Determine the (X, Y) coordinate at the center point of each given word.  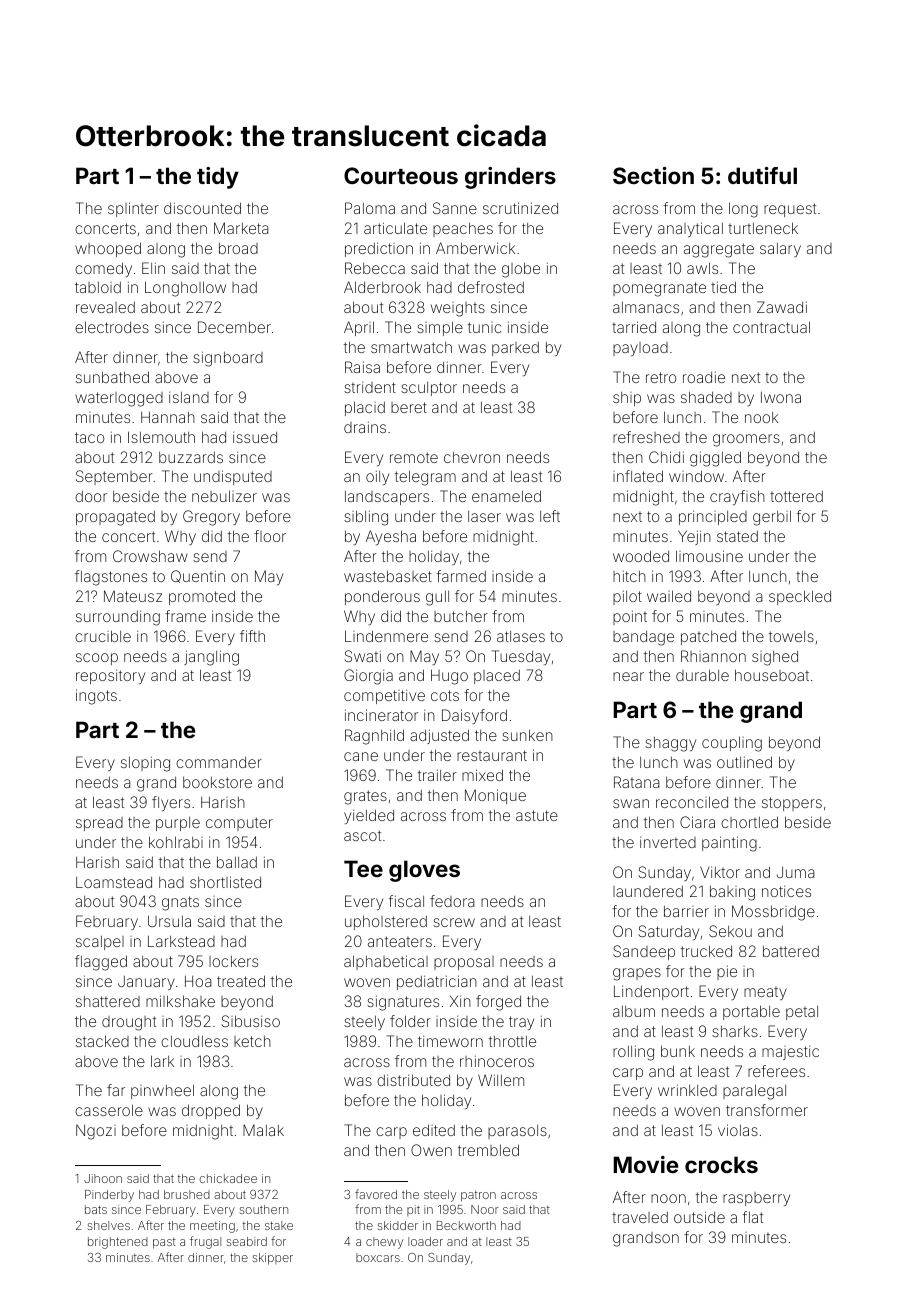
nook (761, 417)
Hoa (198, 981)
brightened (118, 1243)
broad (238, 248)
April (359, 328)
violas (738, 1130)
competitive (384, 697)
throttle (512, 1041)
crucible (103, 636)
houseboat (772, 675)
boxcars (378, 1257)
